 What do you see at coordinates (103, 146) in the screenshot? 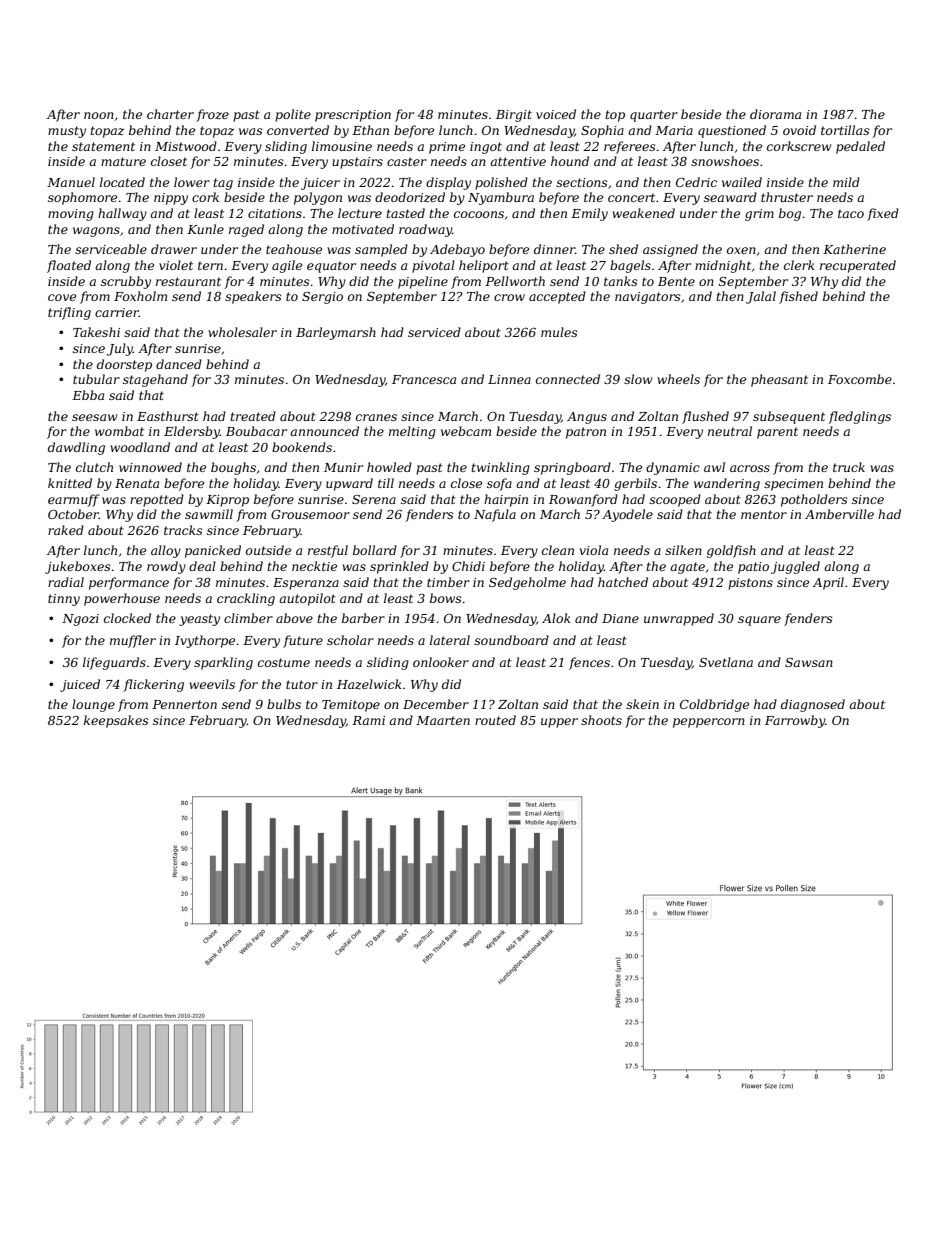
I see `statement` at bounding box center [103, 146].
